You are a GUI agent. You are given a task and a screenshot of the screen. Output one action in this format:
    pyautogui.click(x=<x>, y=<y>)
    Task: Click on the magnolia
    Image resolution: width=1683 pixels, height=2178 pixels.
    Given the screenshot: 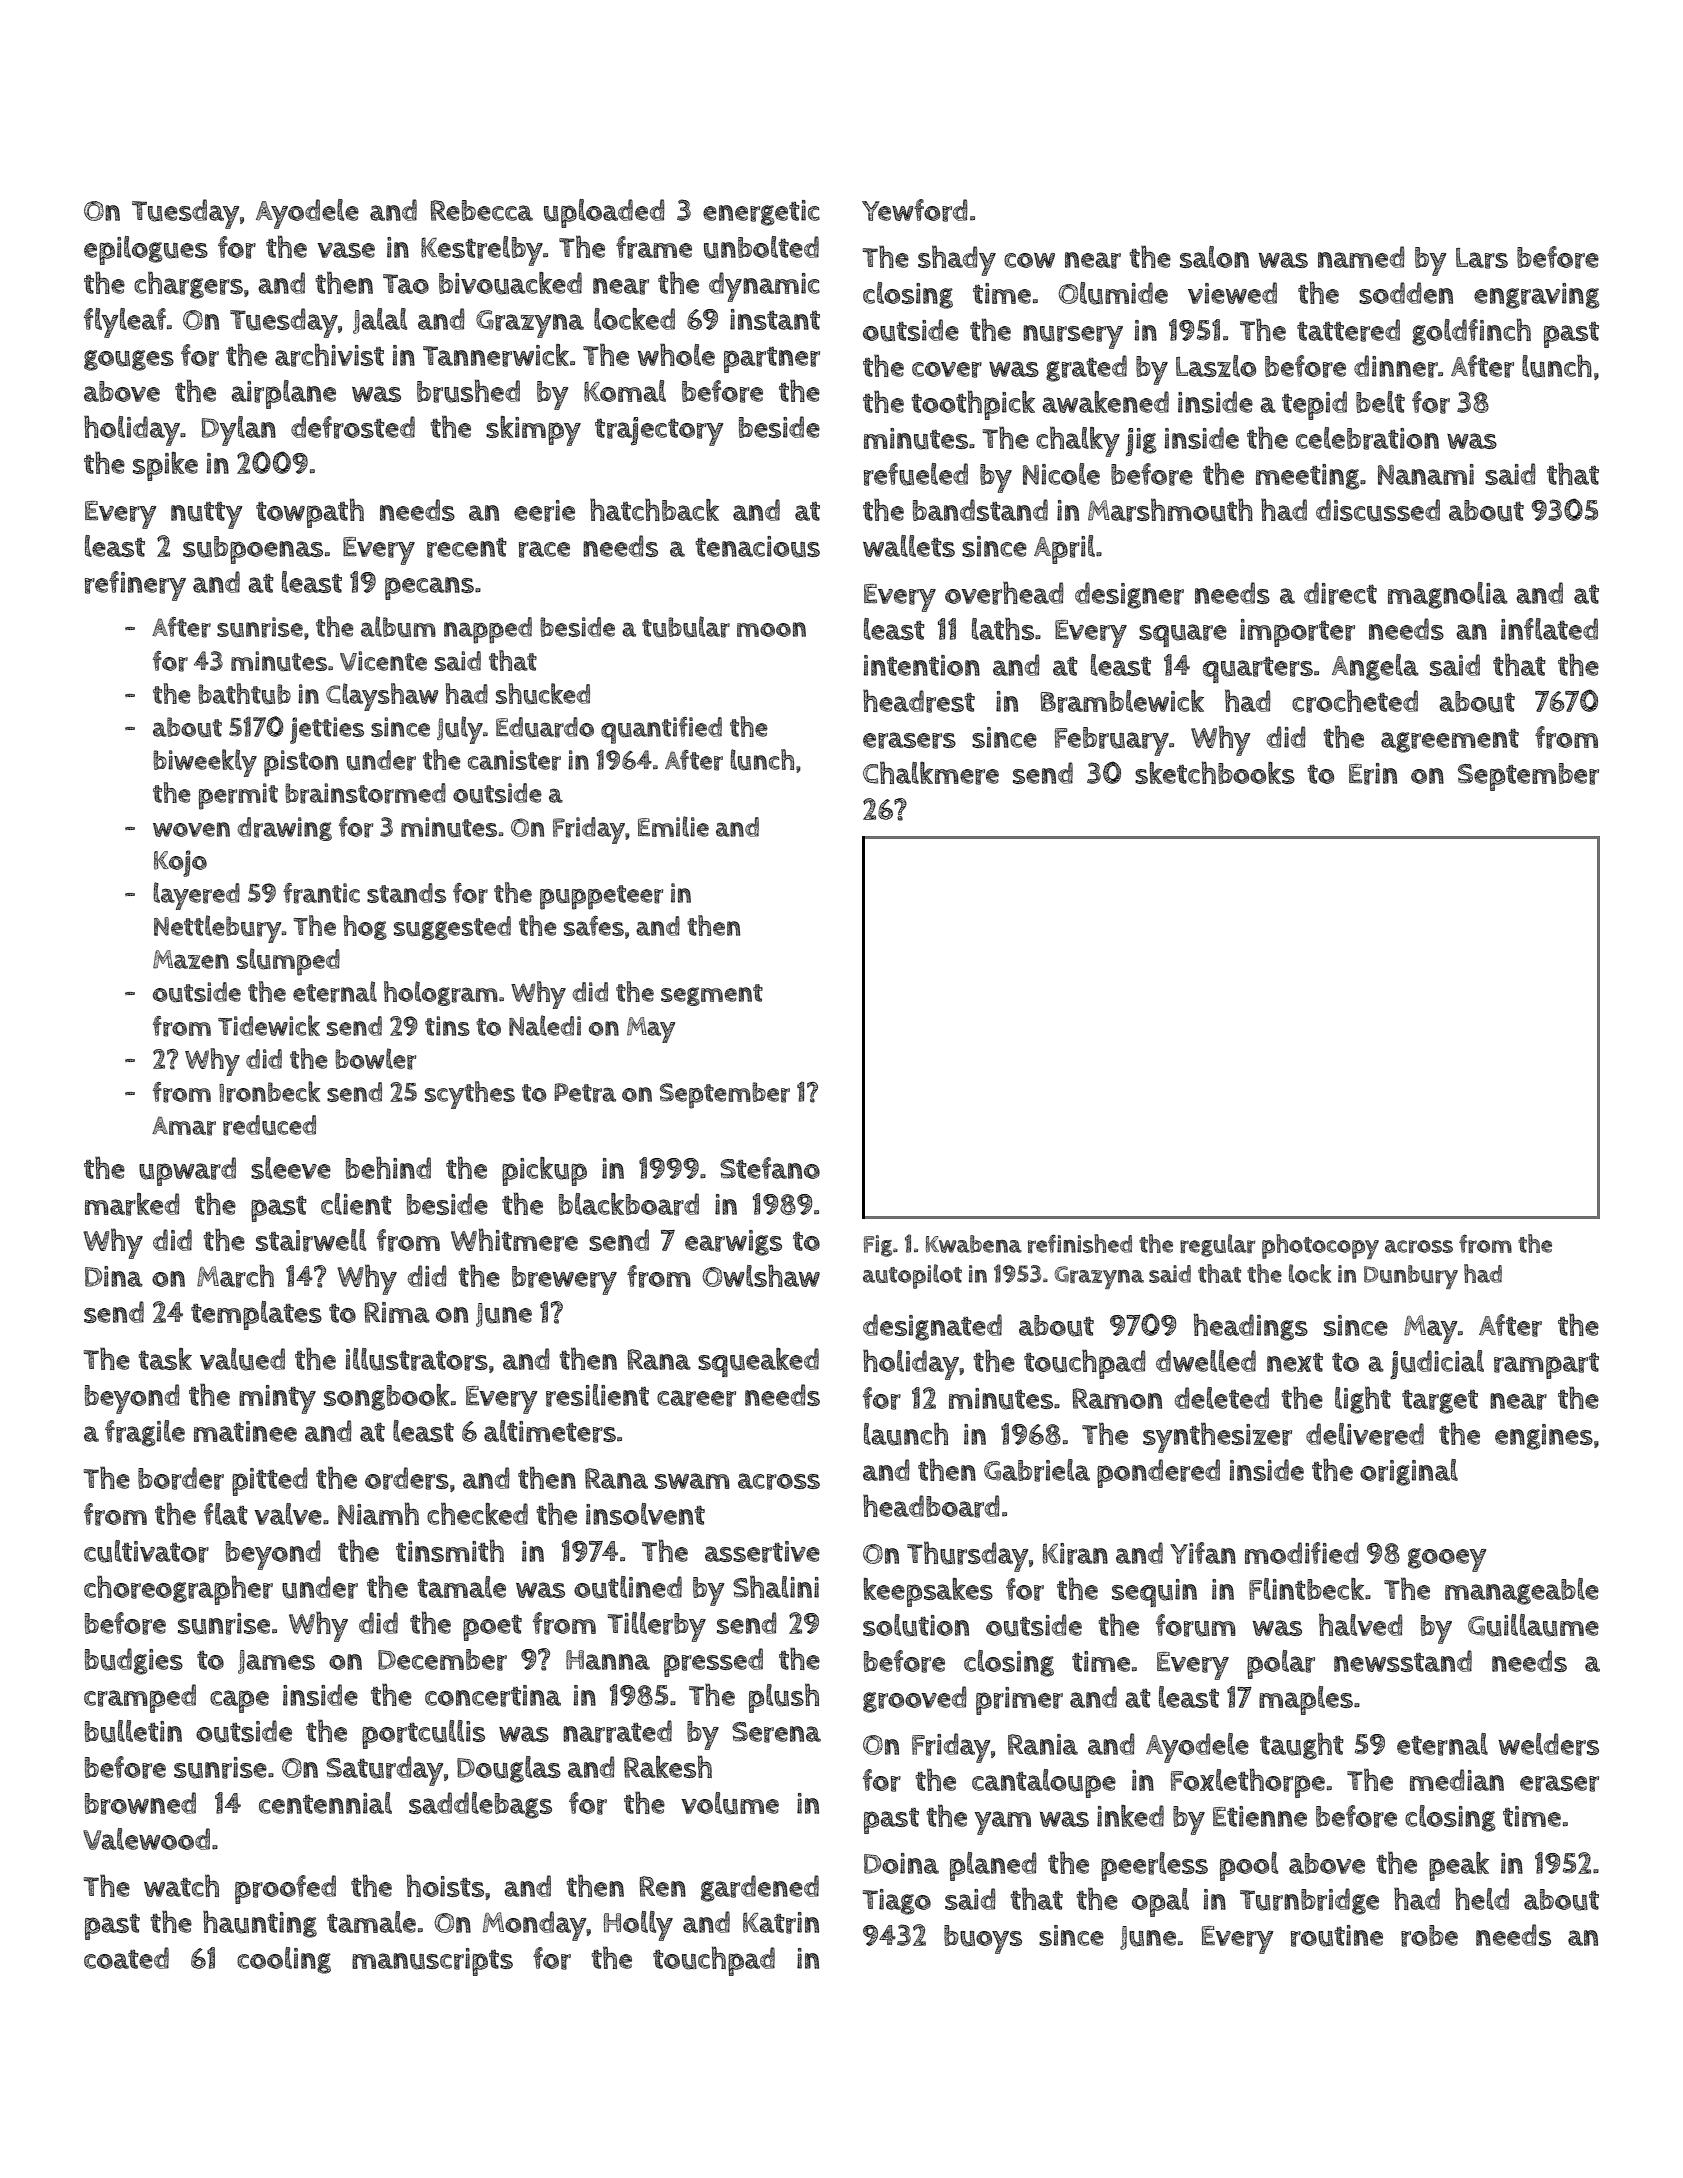 What is the action you would take?
    pyautogui.click(x=1448, y=595)
